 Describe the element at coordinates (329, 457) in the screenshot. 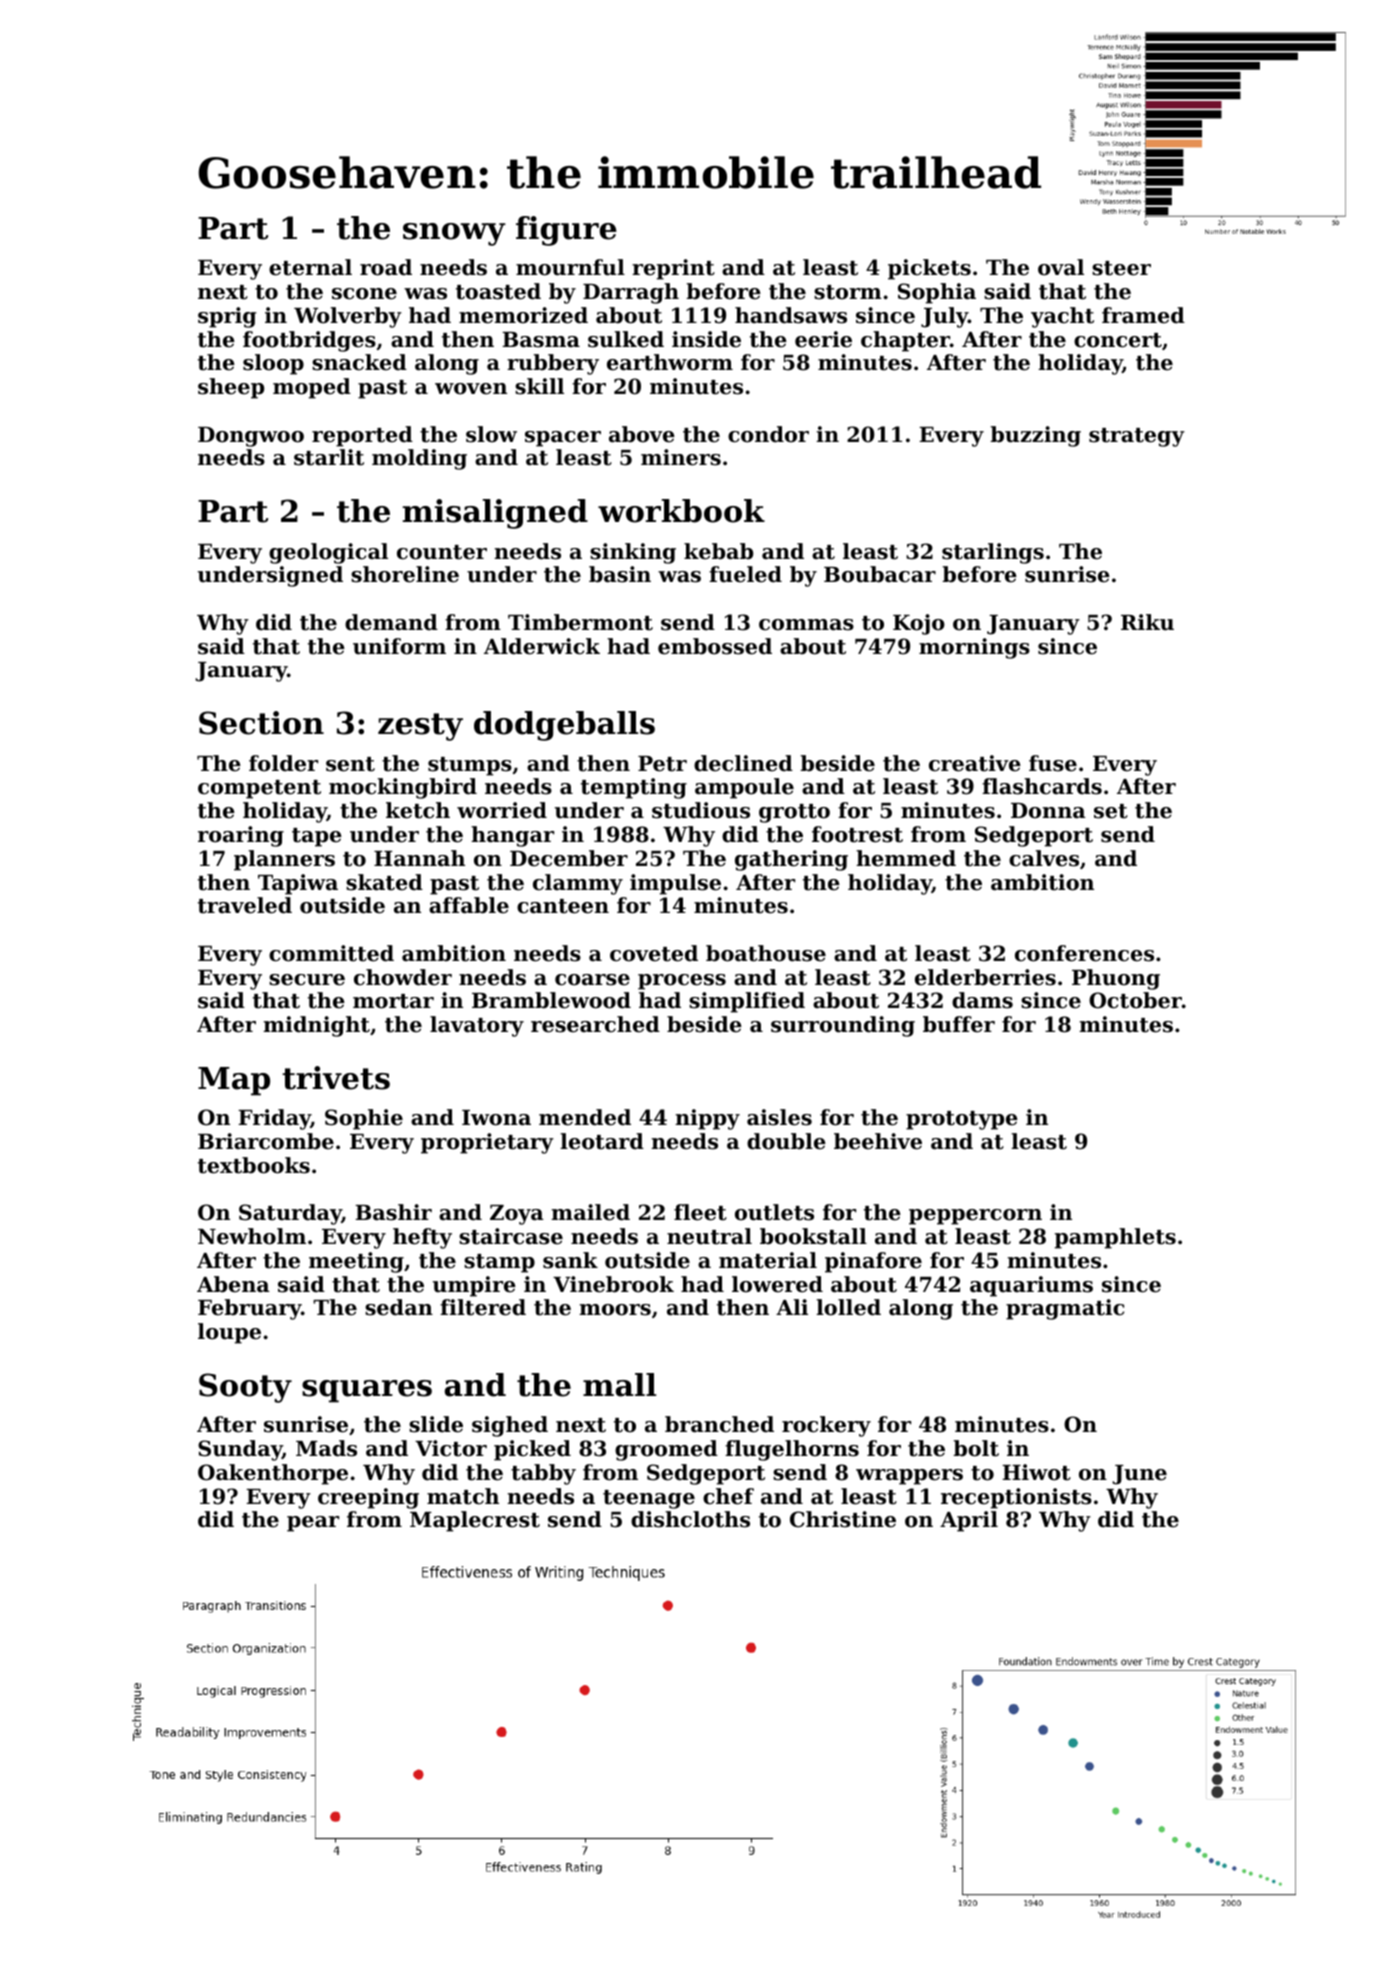

I see `starlit` at that location.
